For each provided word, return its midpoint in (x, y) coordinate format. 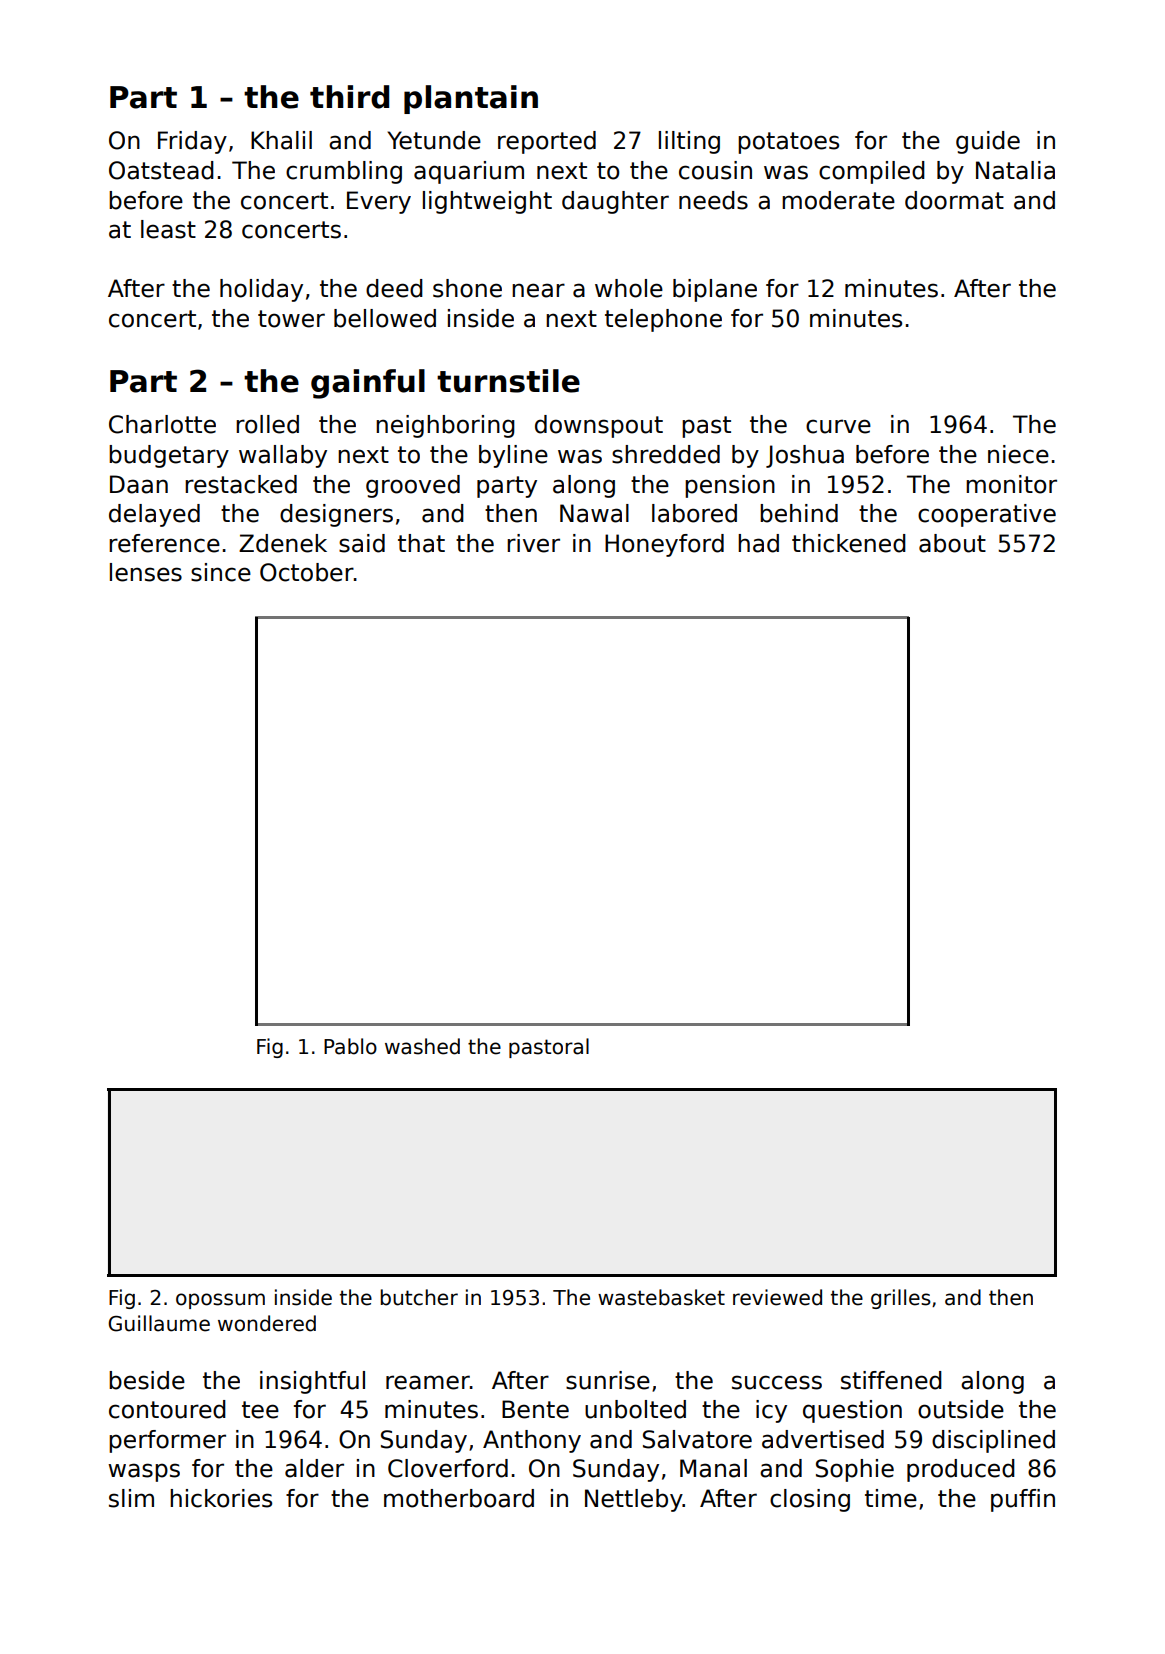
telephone (663, 320)
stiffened (891, 1380)
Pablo (350, 1046)
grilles (901, 1299)
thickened (849, 543)
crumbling (344, 172)
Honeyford (664, 545)
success (777, 1382)
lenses (146, 572)
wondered (267, 1323)
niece (1018, 454)
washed (422, 1046)
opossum (220, 1301)
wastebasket (661, 1297)
